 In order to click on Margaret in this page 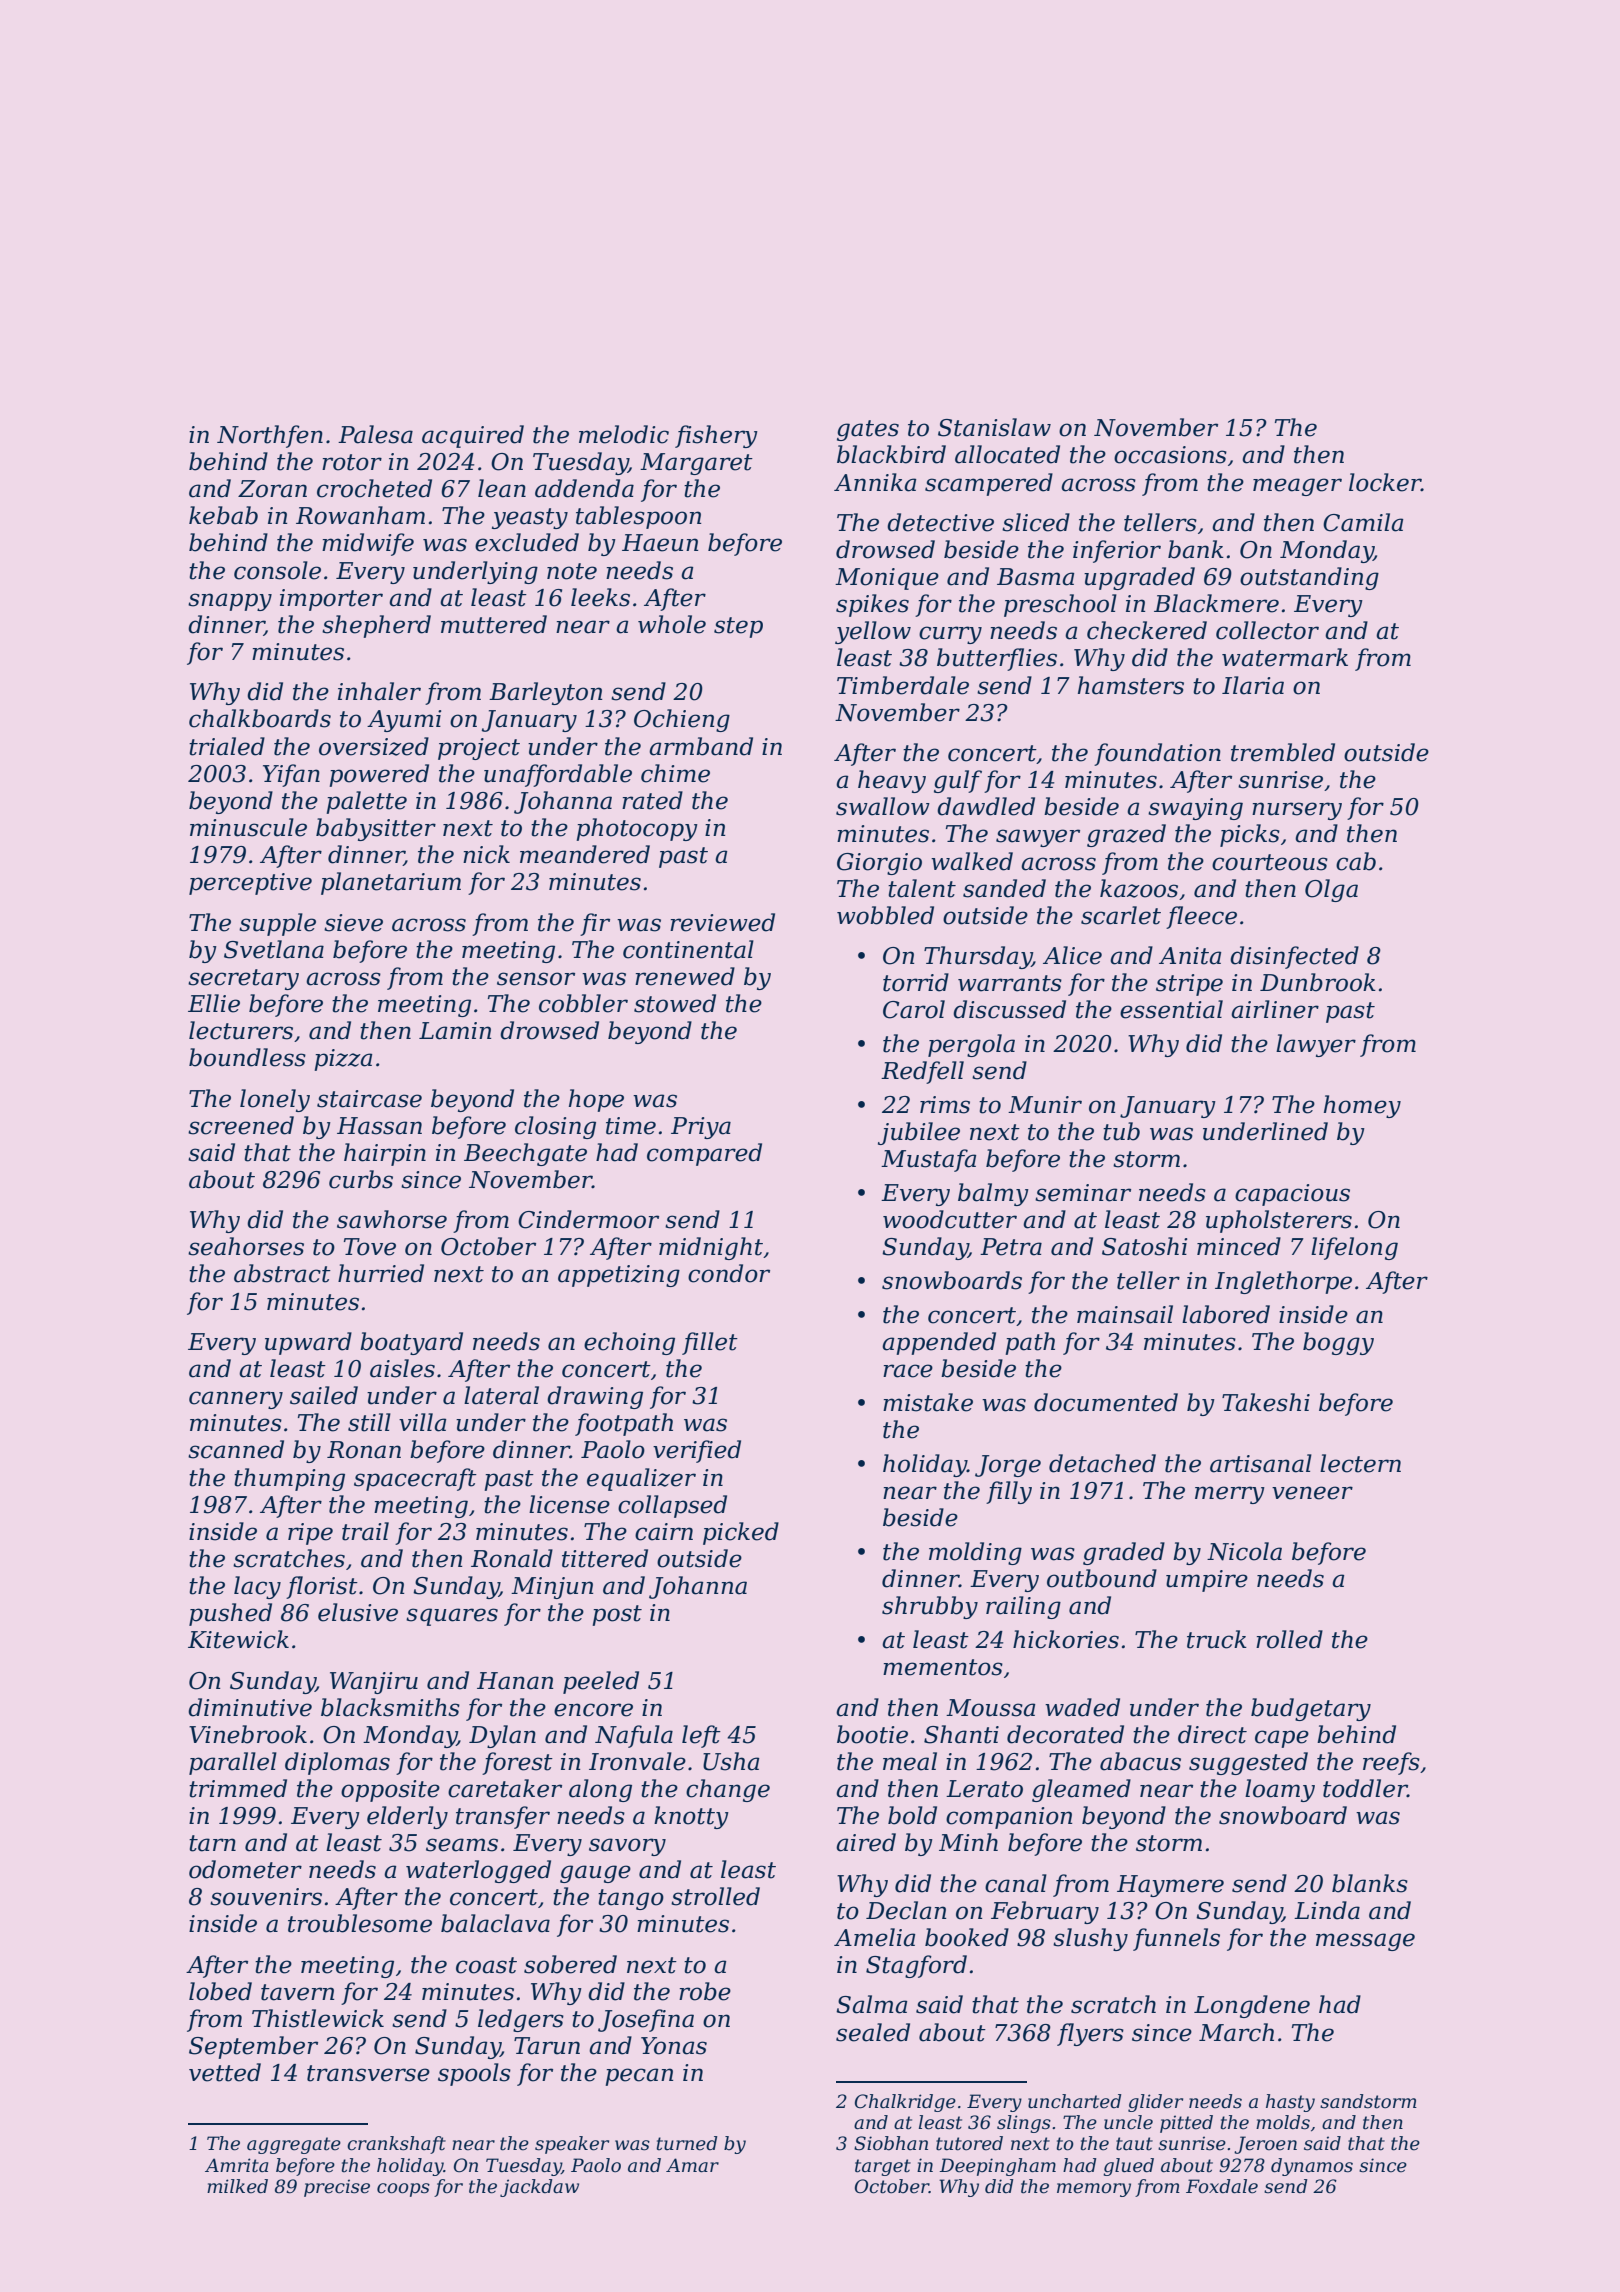, I will do `click(696, 464)`.
